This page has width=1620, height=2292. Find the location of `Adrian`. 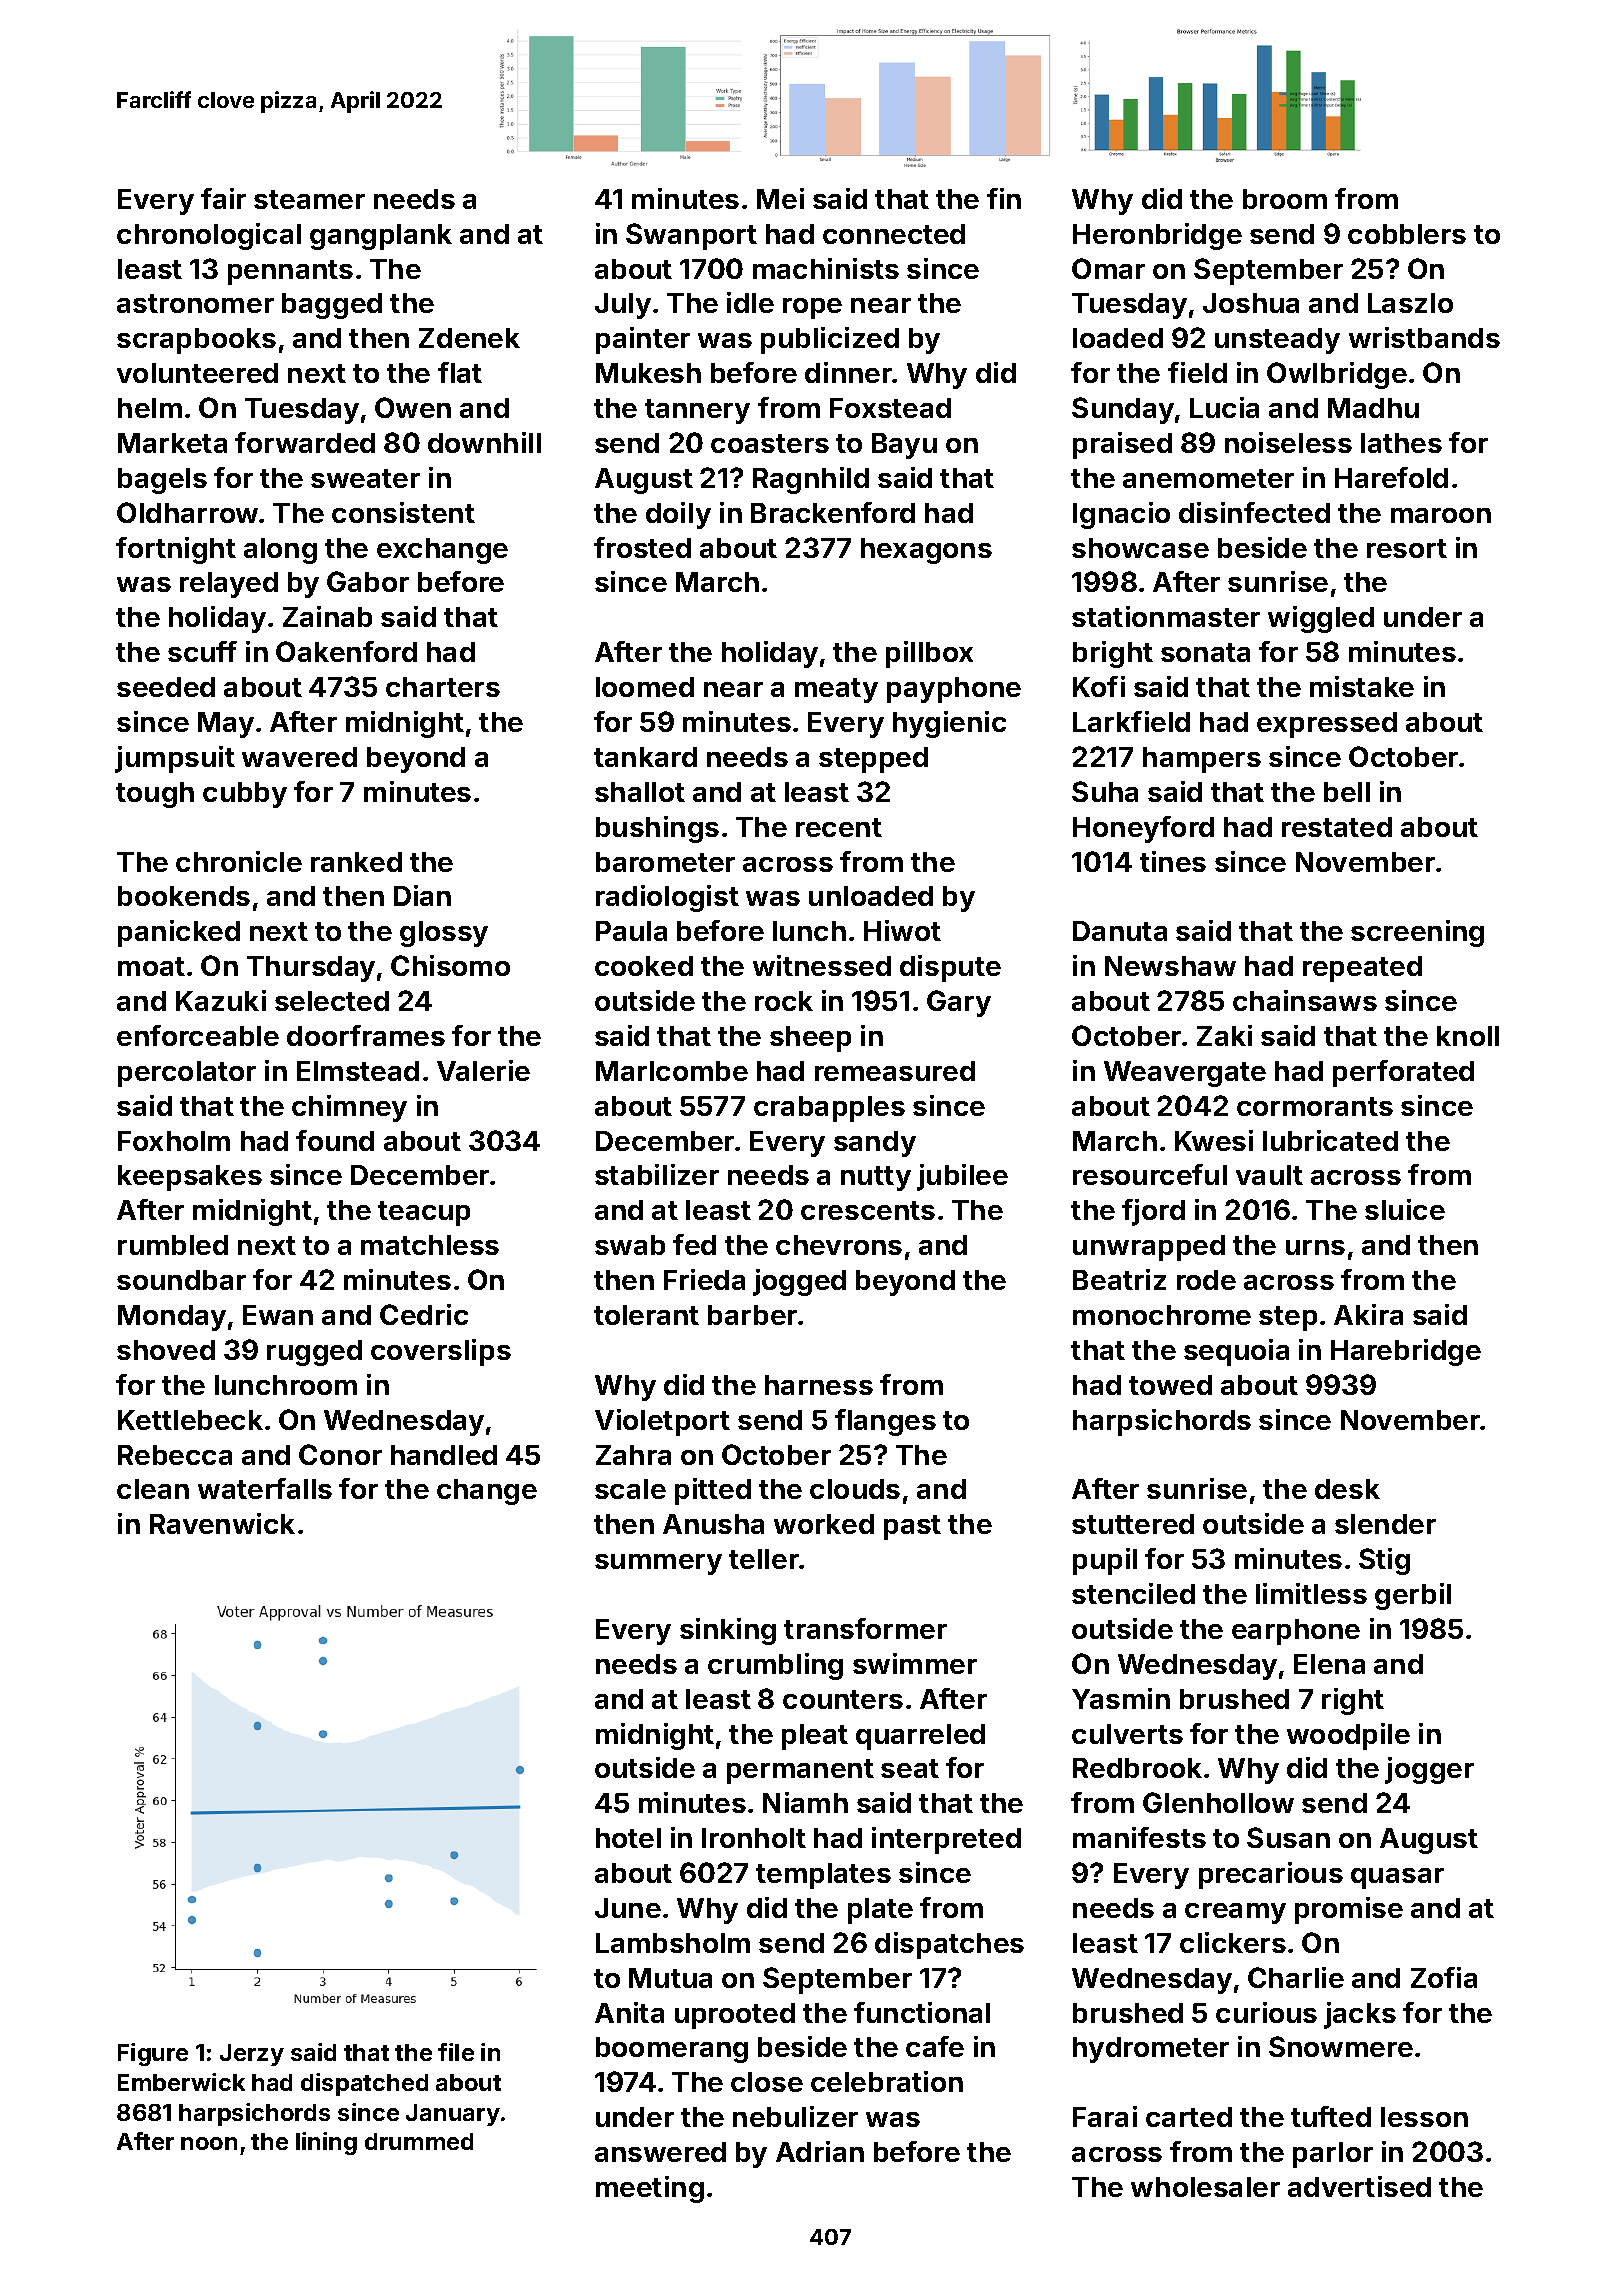

Adrian is located at coordinates (820, 2151).
